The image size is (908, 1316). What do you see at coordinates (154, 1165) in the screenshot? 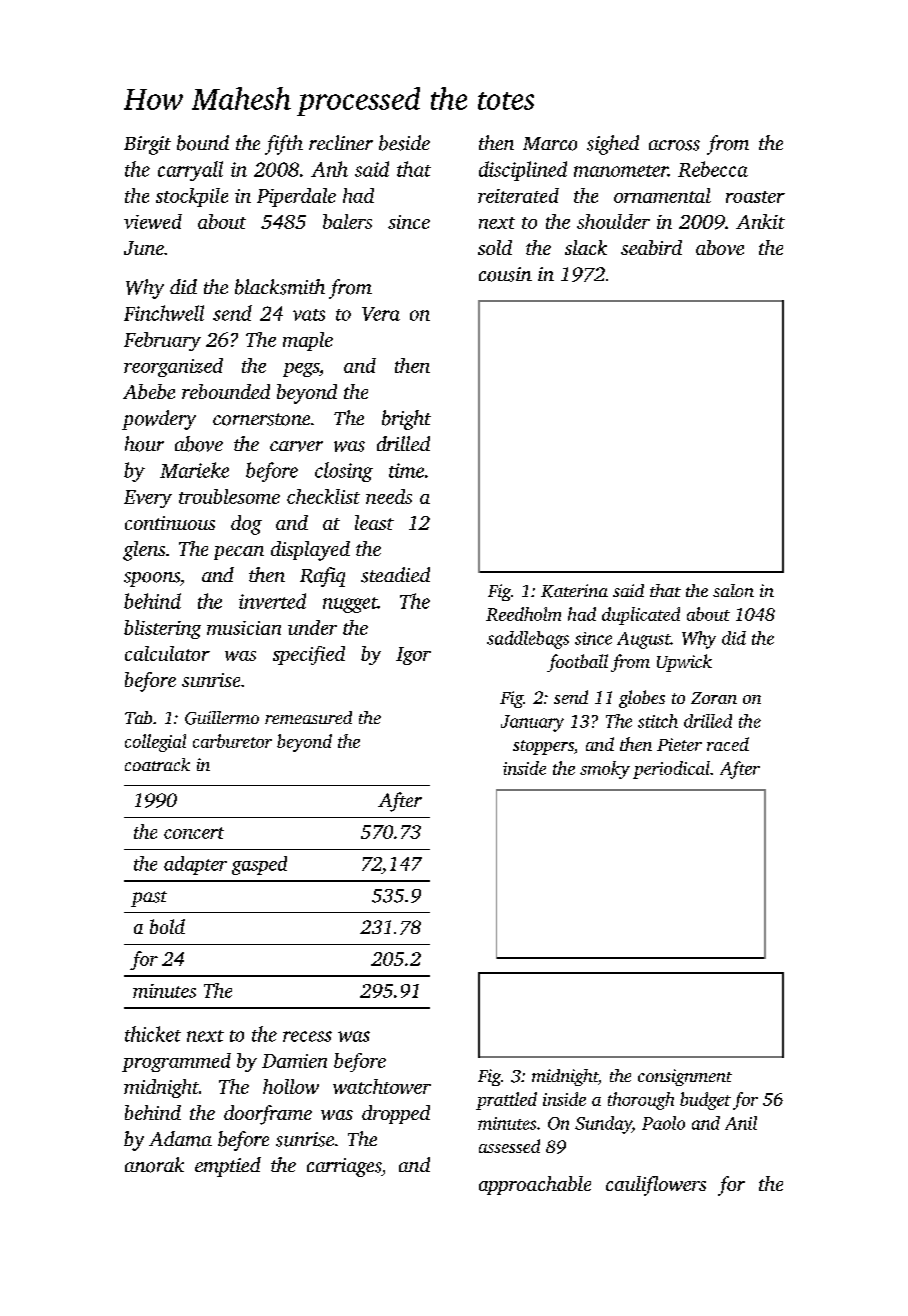
I see `anorak` at bounding box center [154, 1165].
